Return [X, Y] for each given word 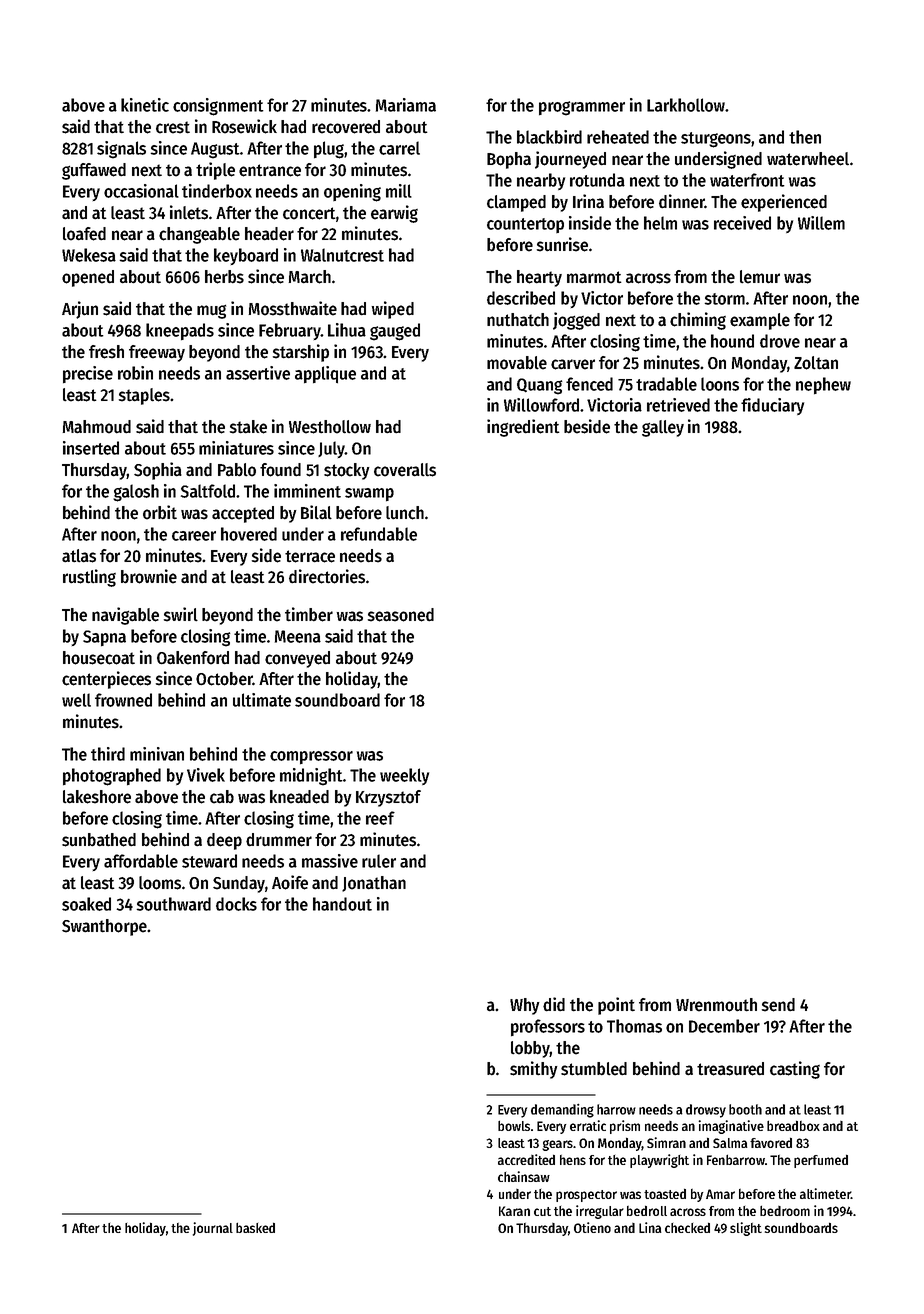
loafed [84, 234]
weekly [404, 776]
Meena [298, 636]
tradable [666, 384]
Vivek [206, 775]
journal [213, 1229]
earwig [394, 214]
